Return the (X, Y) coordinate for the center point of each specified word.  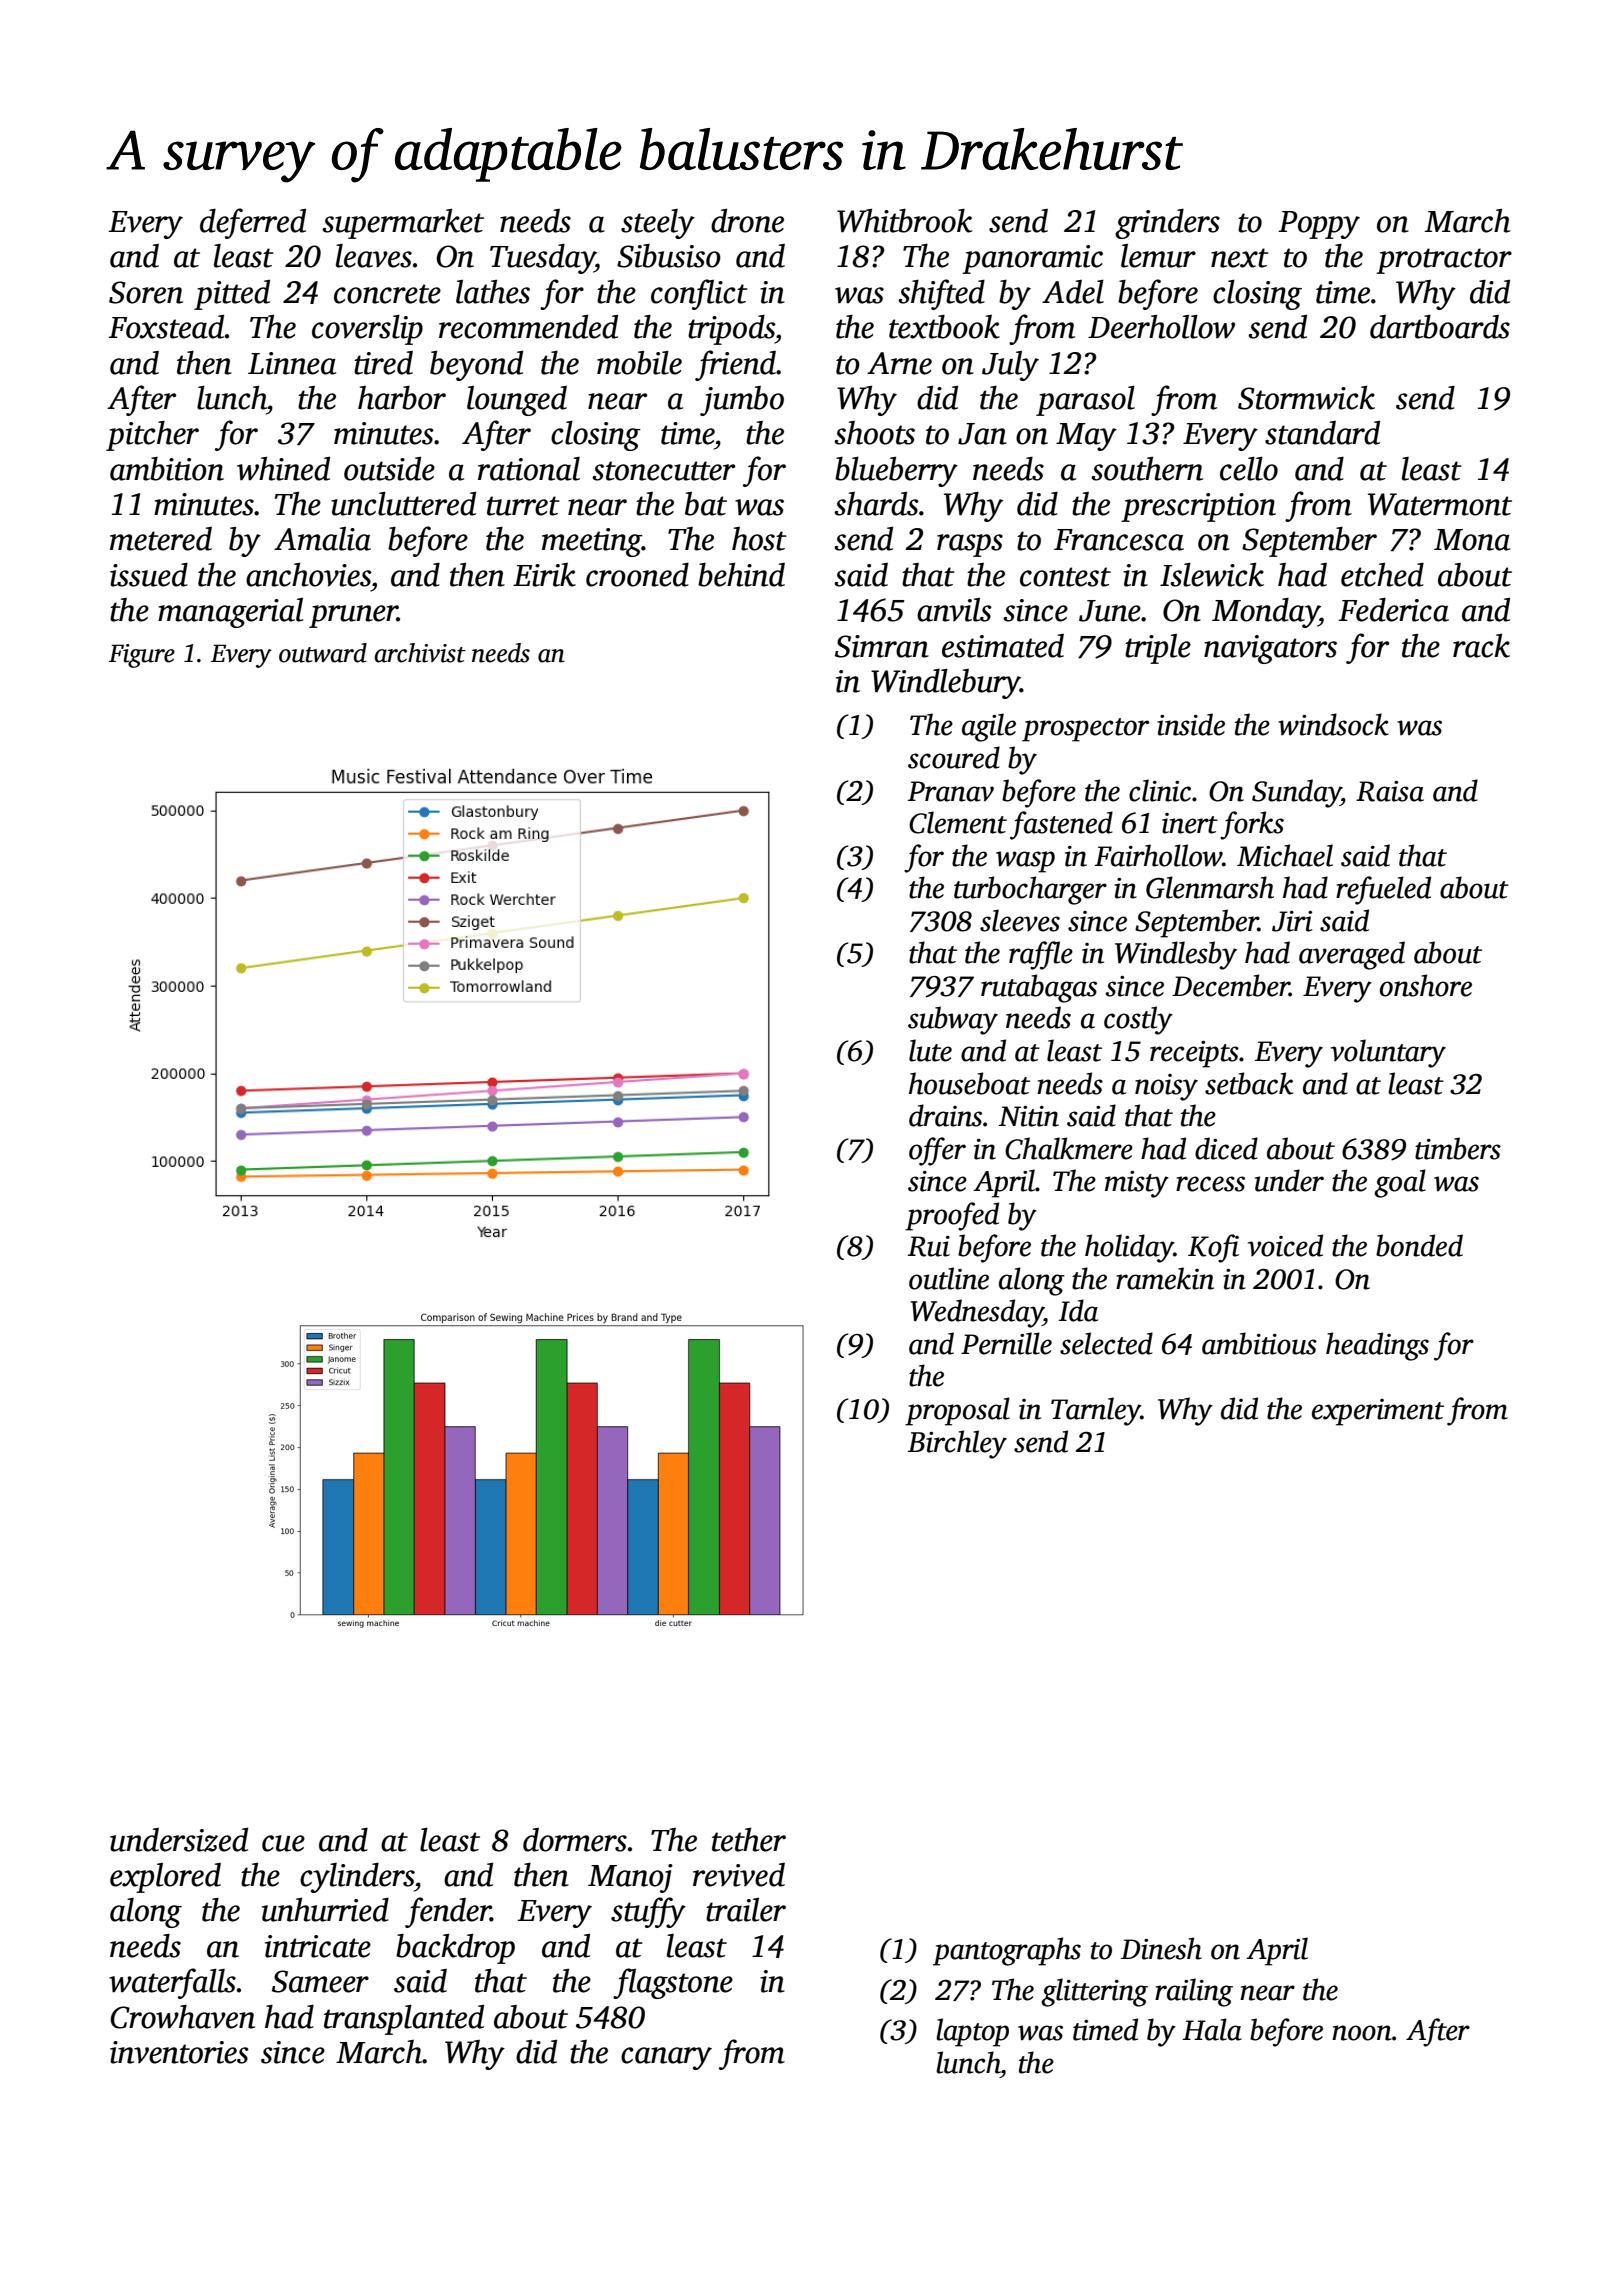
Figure (142, 656)
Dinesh (1161, 1948)
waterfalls (172, 1983)
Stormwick (1306, 398)
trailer (746, 1910)
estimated (1003, 646)
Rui (929, 1246)
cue (283, 1843)
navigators (1270, 649)
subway (953, 1020)
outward (323, 653)
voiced (1285, 1245)
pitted (232, 295)
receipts (1194, 1054)
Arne (899, 363)
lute (930, 1050)
